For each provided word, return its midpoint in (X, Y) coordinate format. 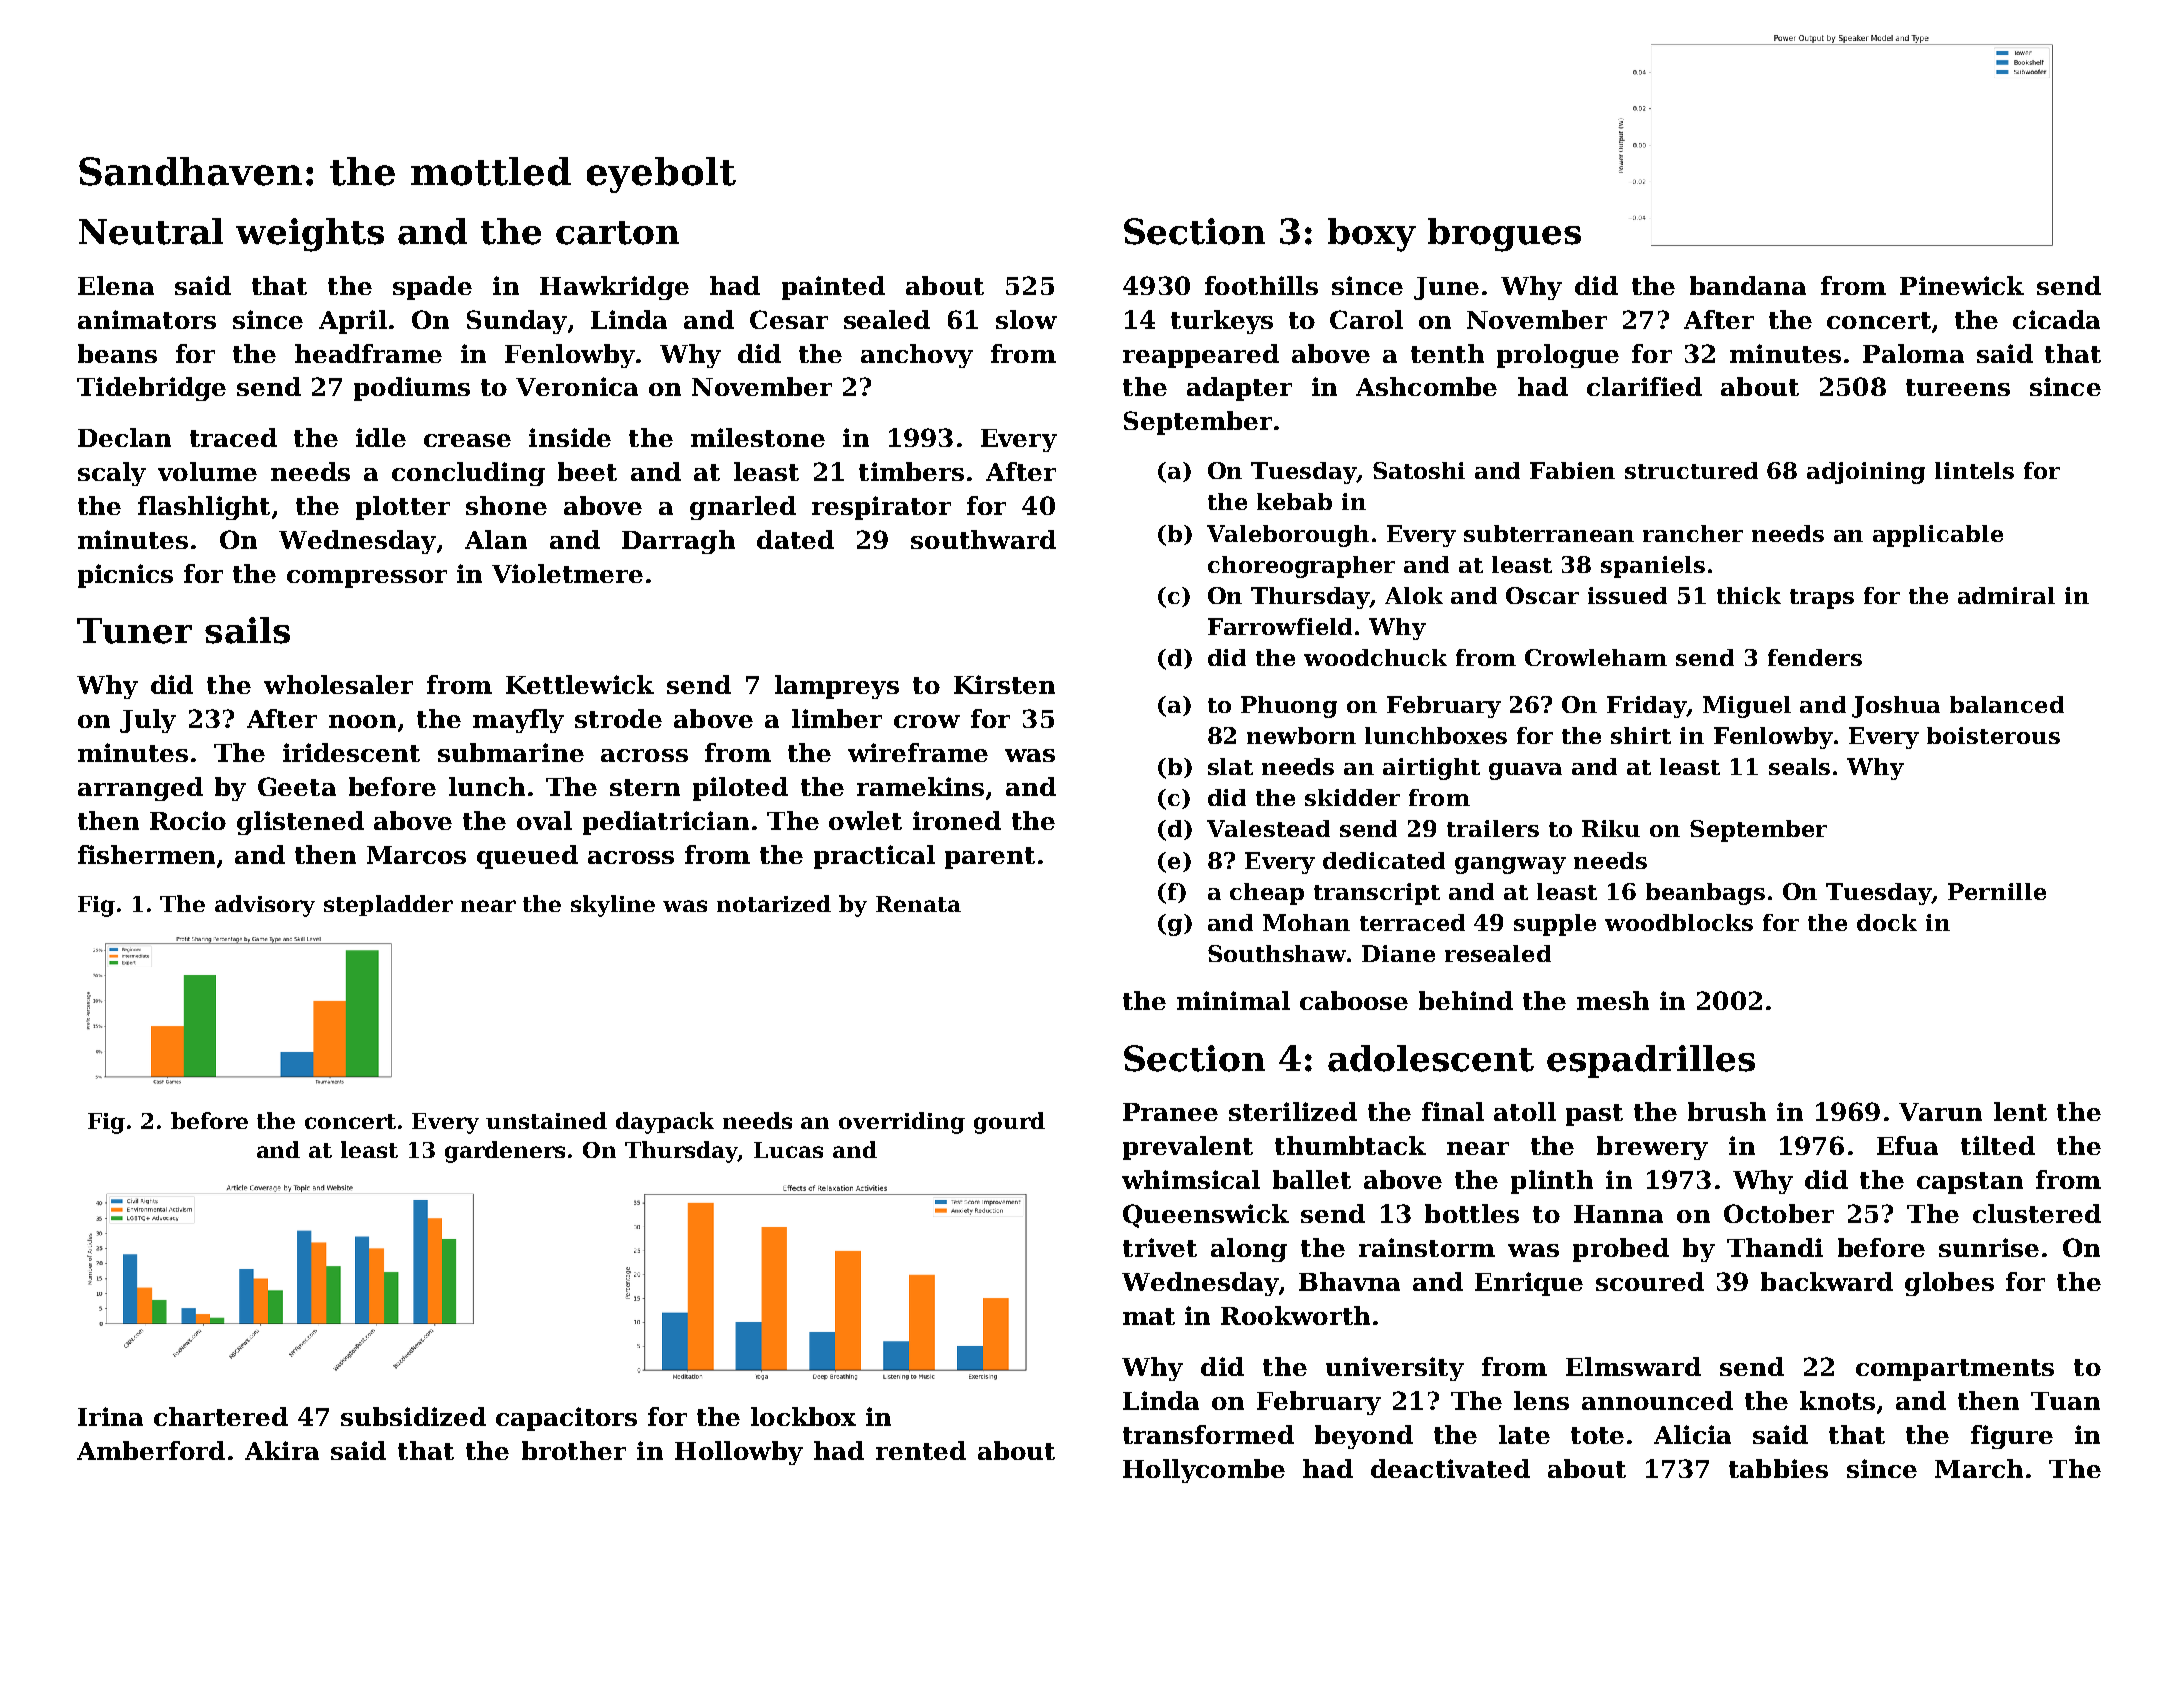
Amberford (151, 1450)
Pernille (1997, 891)
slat (1230, 766)
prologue (1558, 356)
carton (617, 233)
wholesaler (338, 684)
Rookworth (1295, 1315)
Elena (116, 285)
